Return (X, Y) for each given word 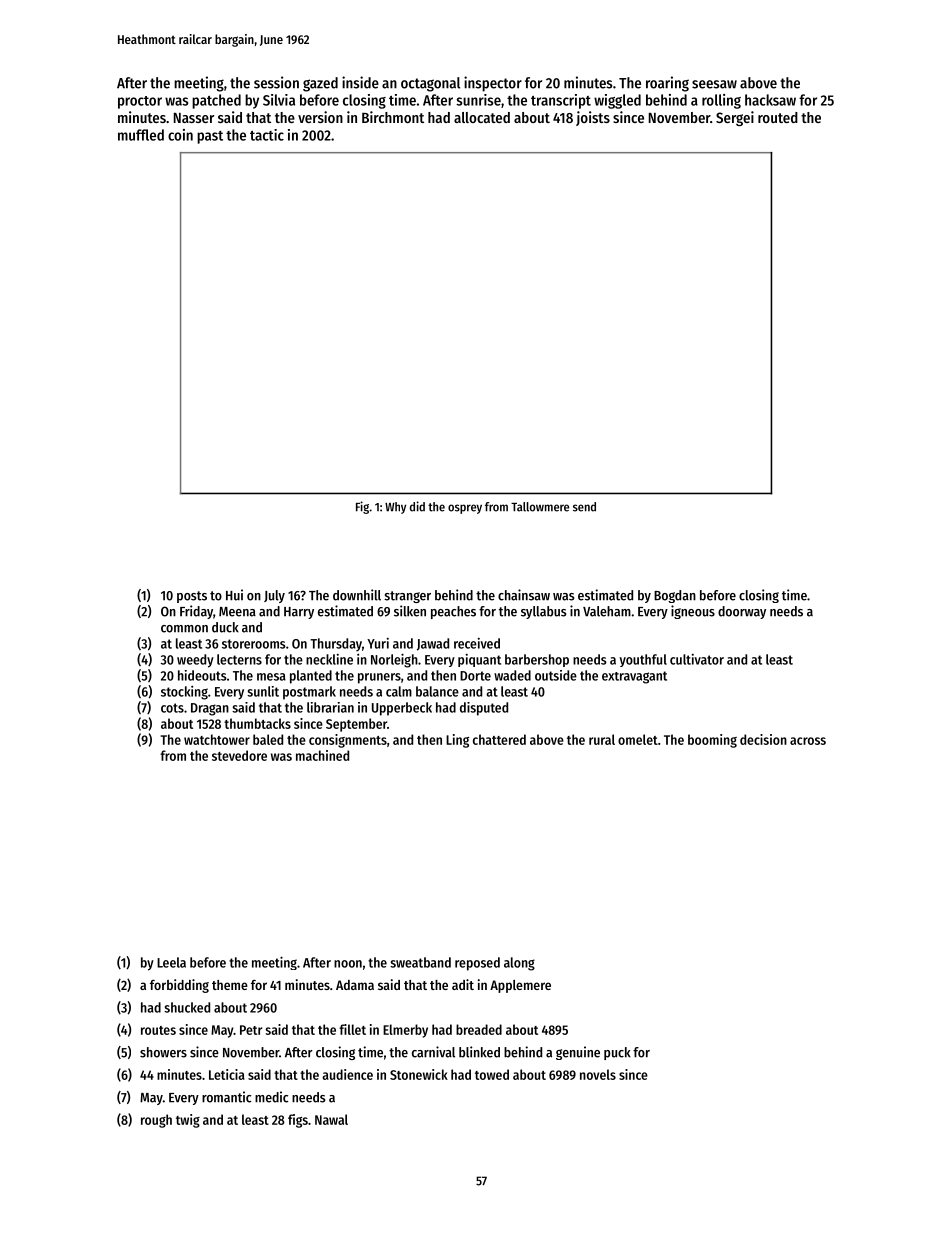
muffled (141, 135)
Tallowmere (540, 507)
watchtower (217, 739)
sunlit (263, 691)
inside (360, 82)
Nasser (194, 118)
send (584, 507)
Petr (251, 1030)
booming (712, 741)
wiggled (617, 101)
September (356, 725)
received (477, 643)
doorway (742, 612)
